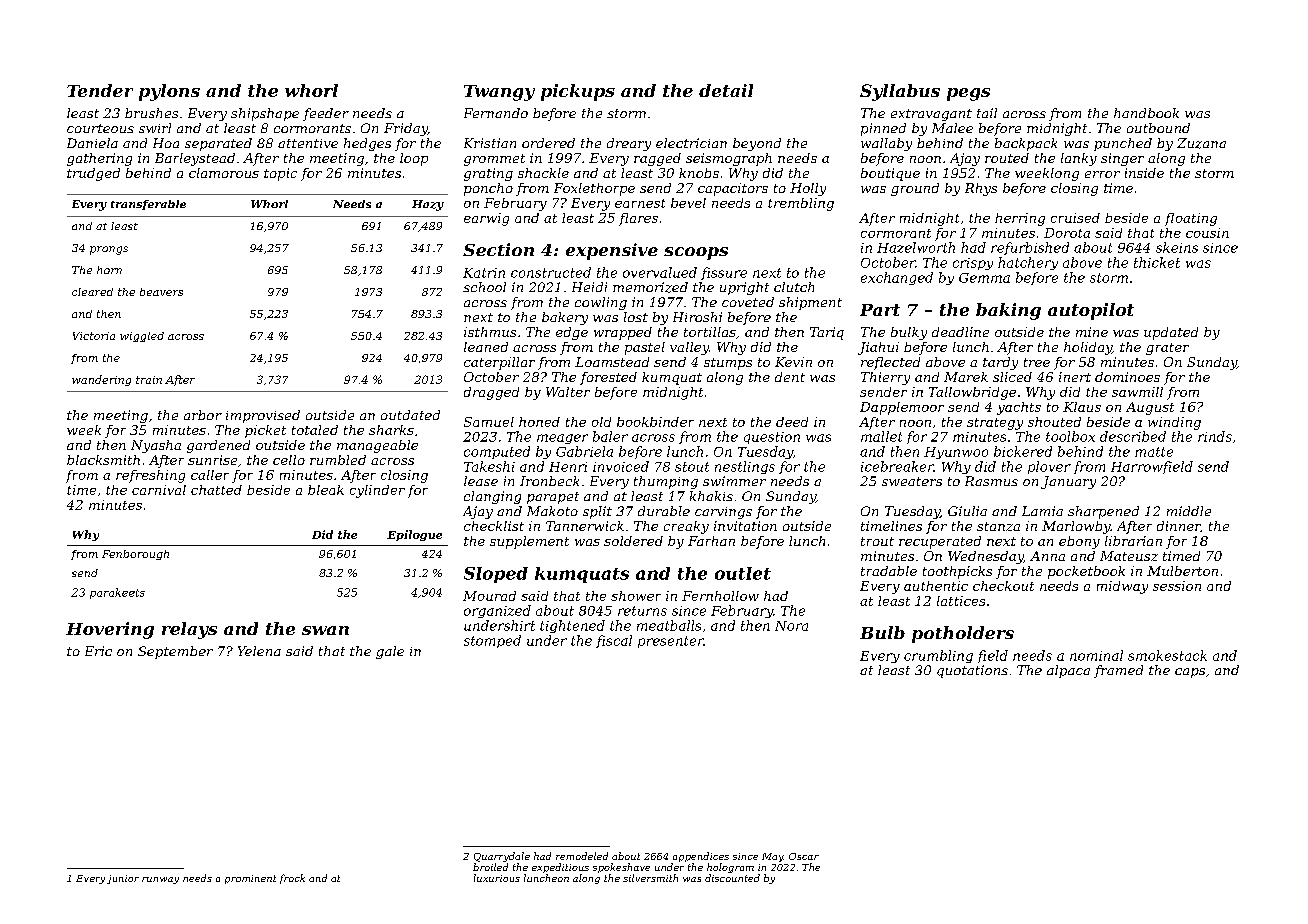 The width and height of the screenshot is (1308, 924). I want to click on Oscar, so click(804, 856).
